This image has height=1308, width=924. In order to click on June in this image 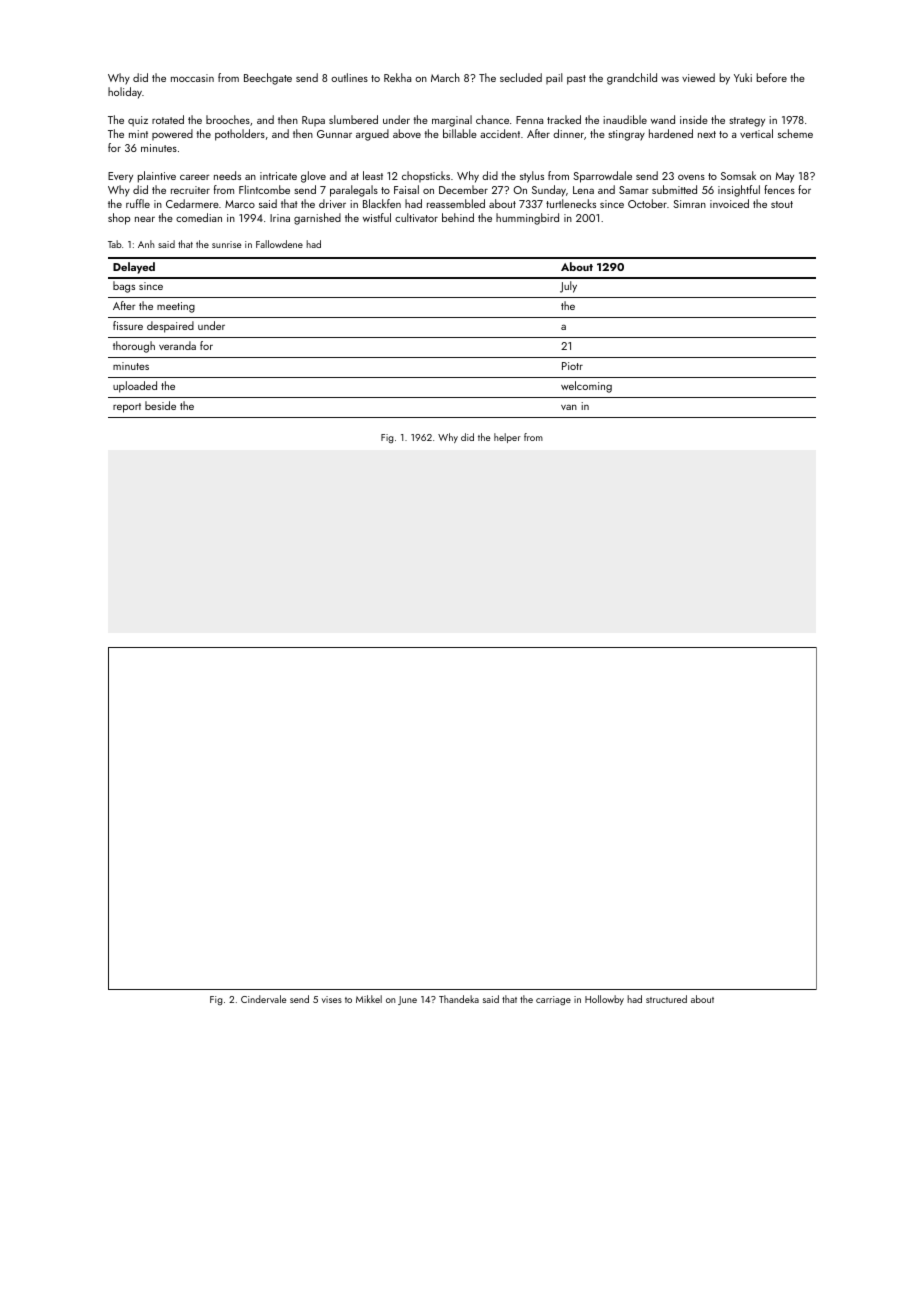, I will do `click(407, 1000)`.
